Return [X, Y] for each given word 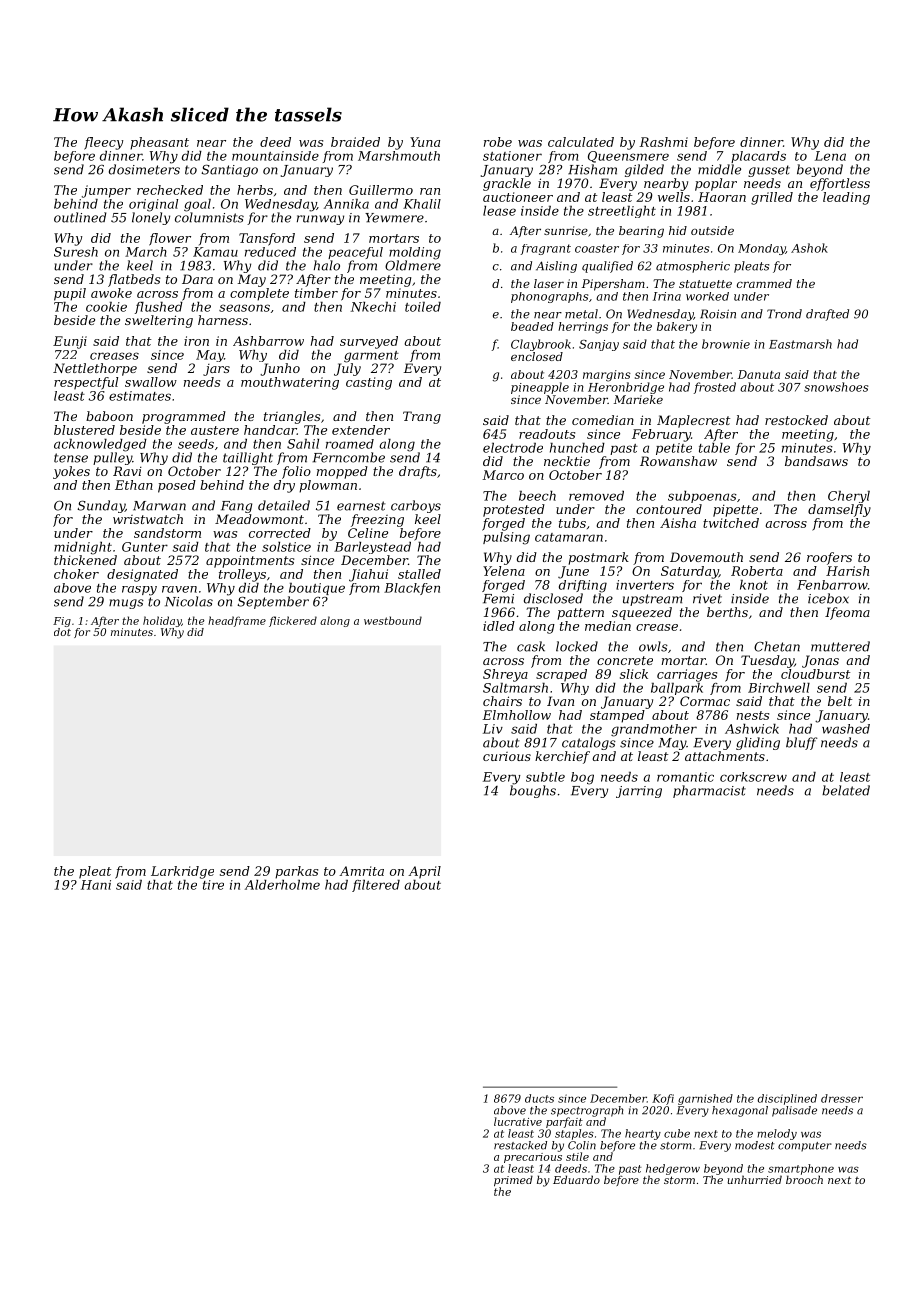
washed [846, 729]
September [273, 602]
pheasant [159, 143]
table [714, 448]
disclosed [553, 598]
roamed [350, 444]
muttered [840, 646]
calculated [581, 142]
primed [513, 1181]
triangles [292, 417]
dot [62, 632]
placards [758, 157]
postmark [598, 558]
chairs [502, 701]
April [424, 872]
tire [213, 885]
